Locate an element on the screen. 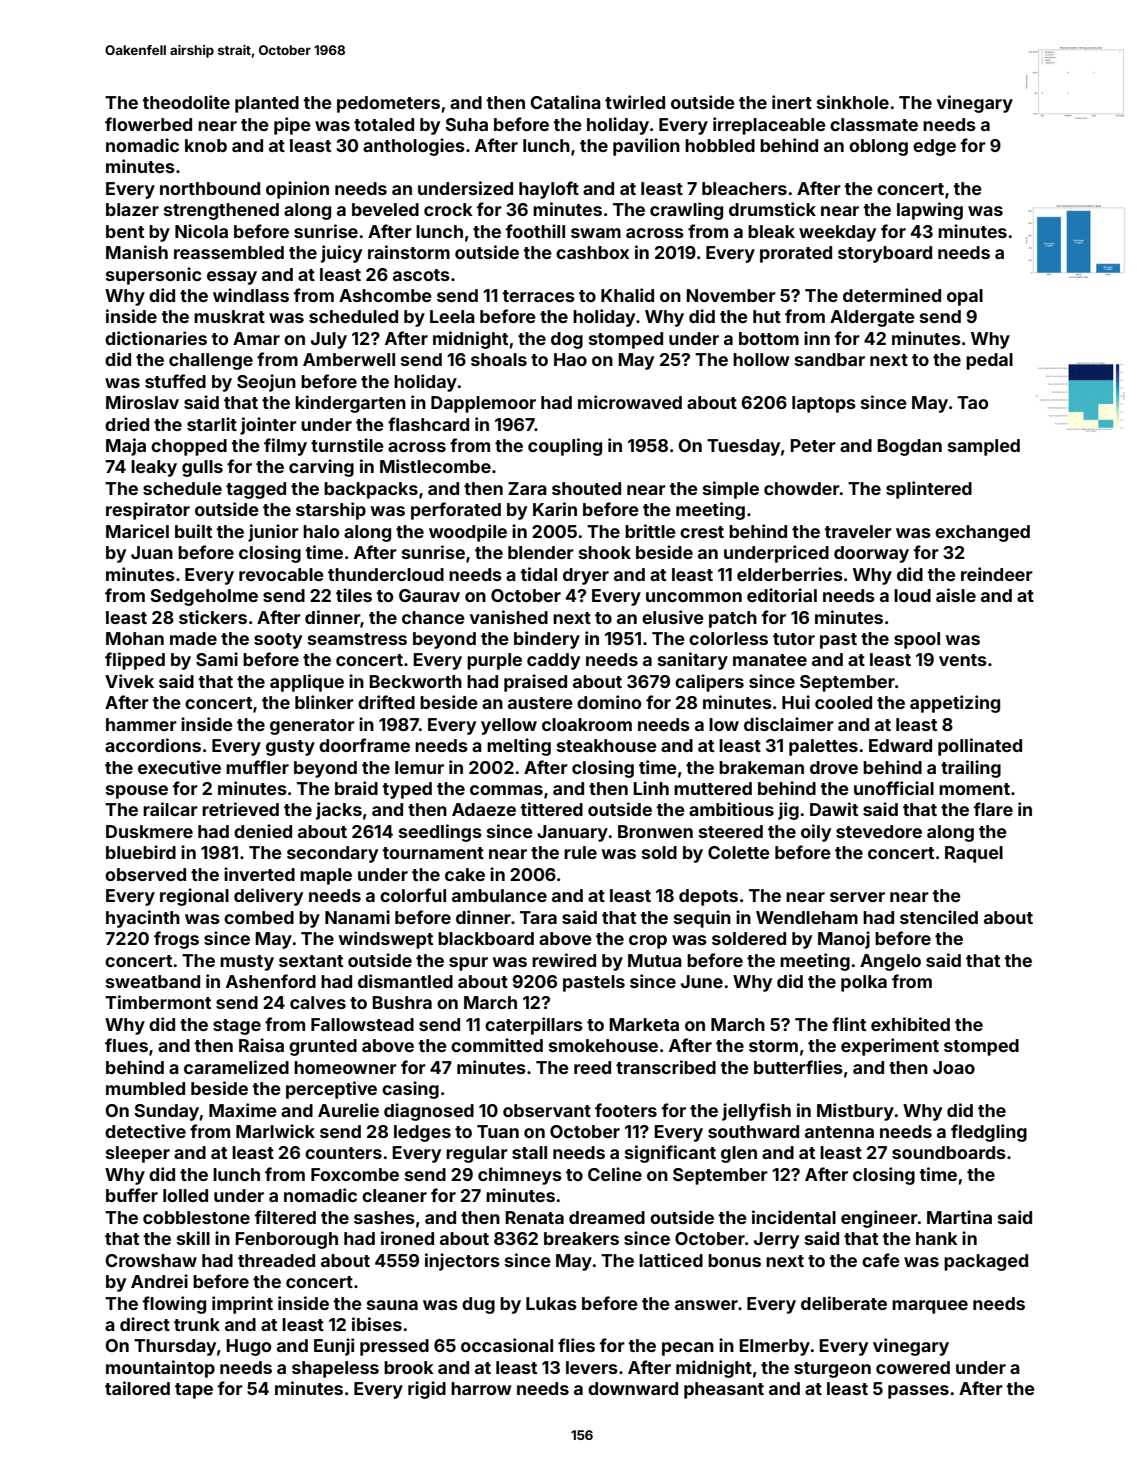 Image resolution: width=1142 pixels, height=1477 pixels. casing is located at coordinates (410, 1090).
